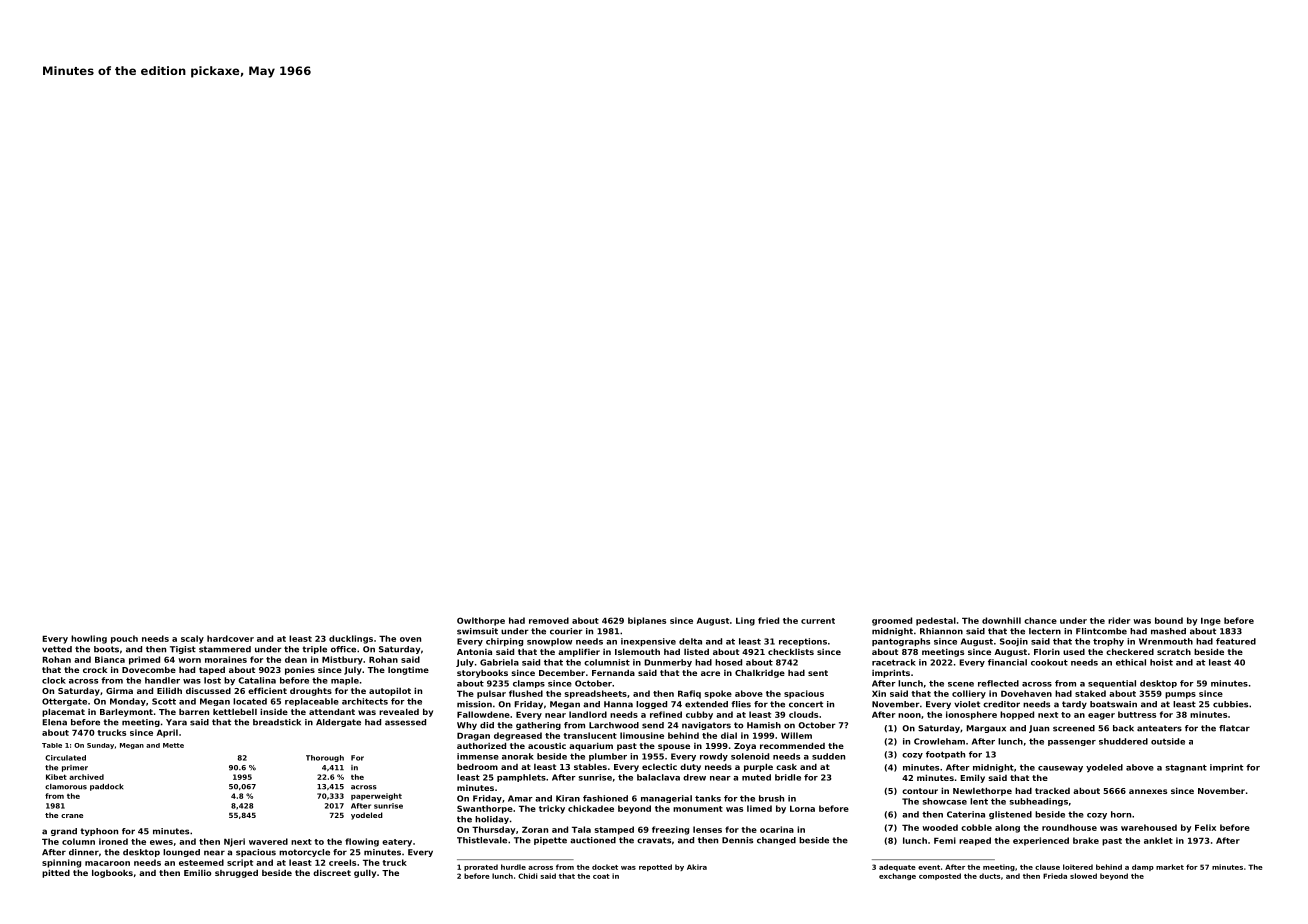  Describe the element at coordinates (482, 673) in the screenshot. I see `storybooks` at that location.
